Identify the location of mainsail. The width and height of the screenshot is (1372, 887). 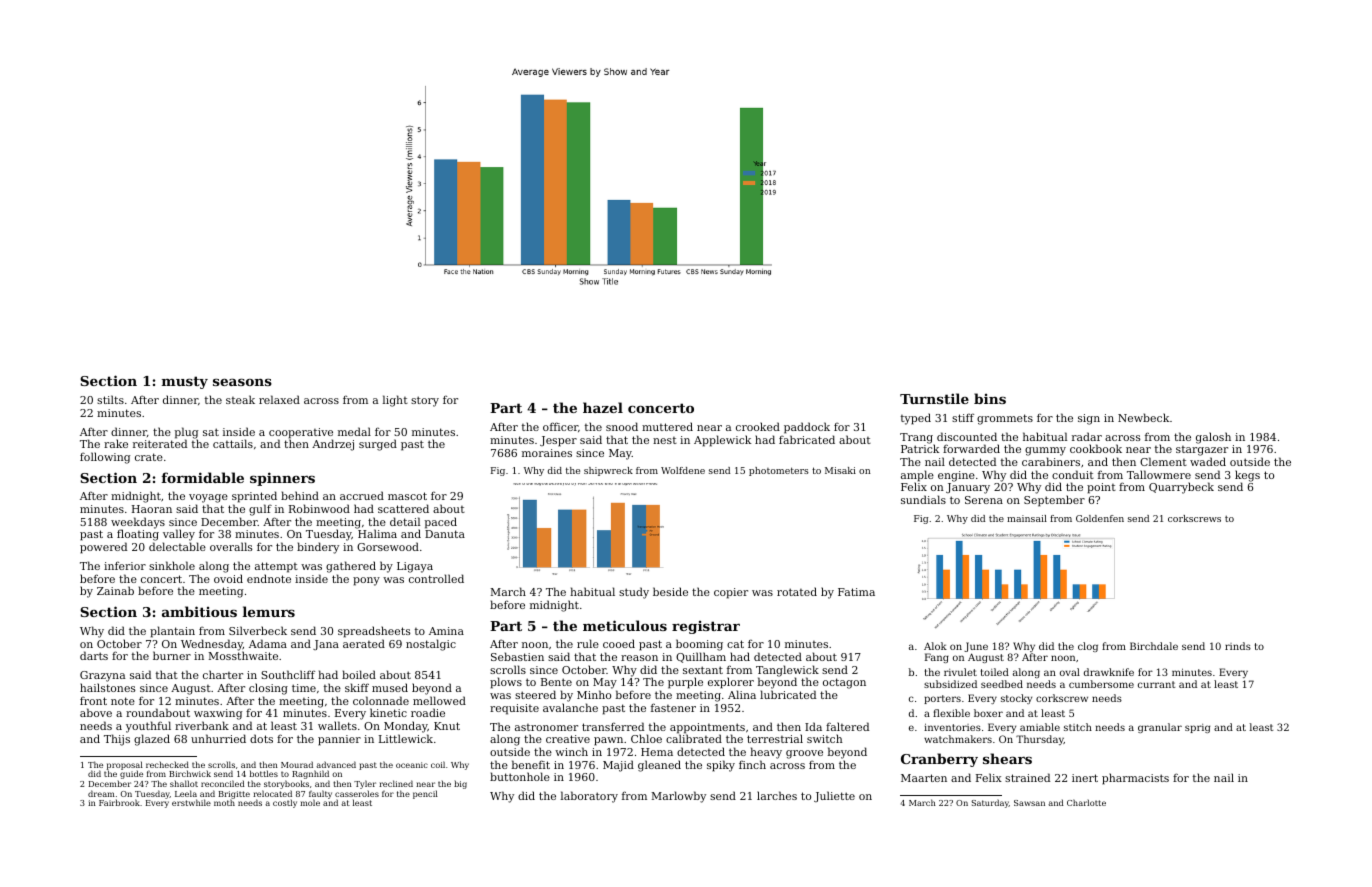
(1027, 518).
